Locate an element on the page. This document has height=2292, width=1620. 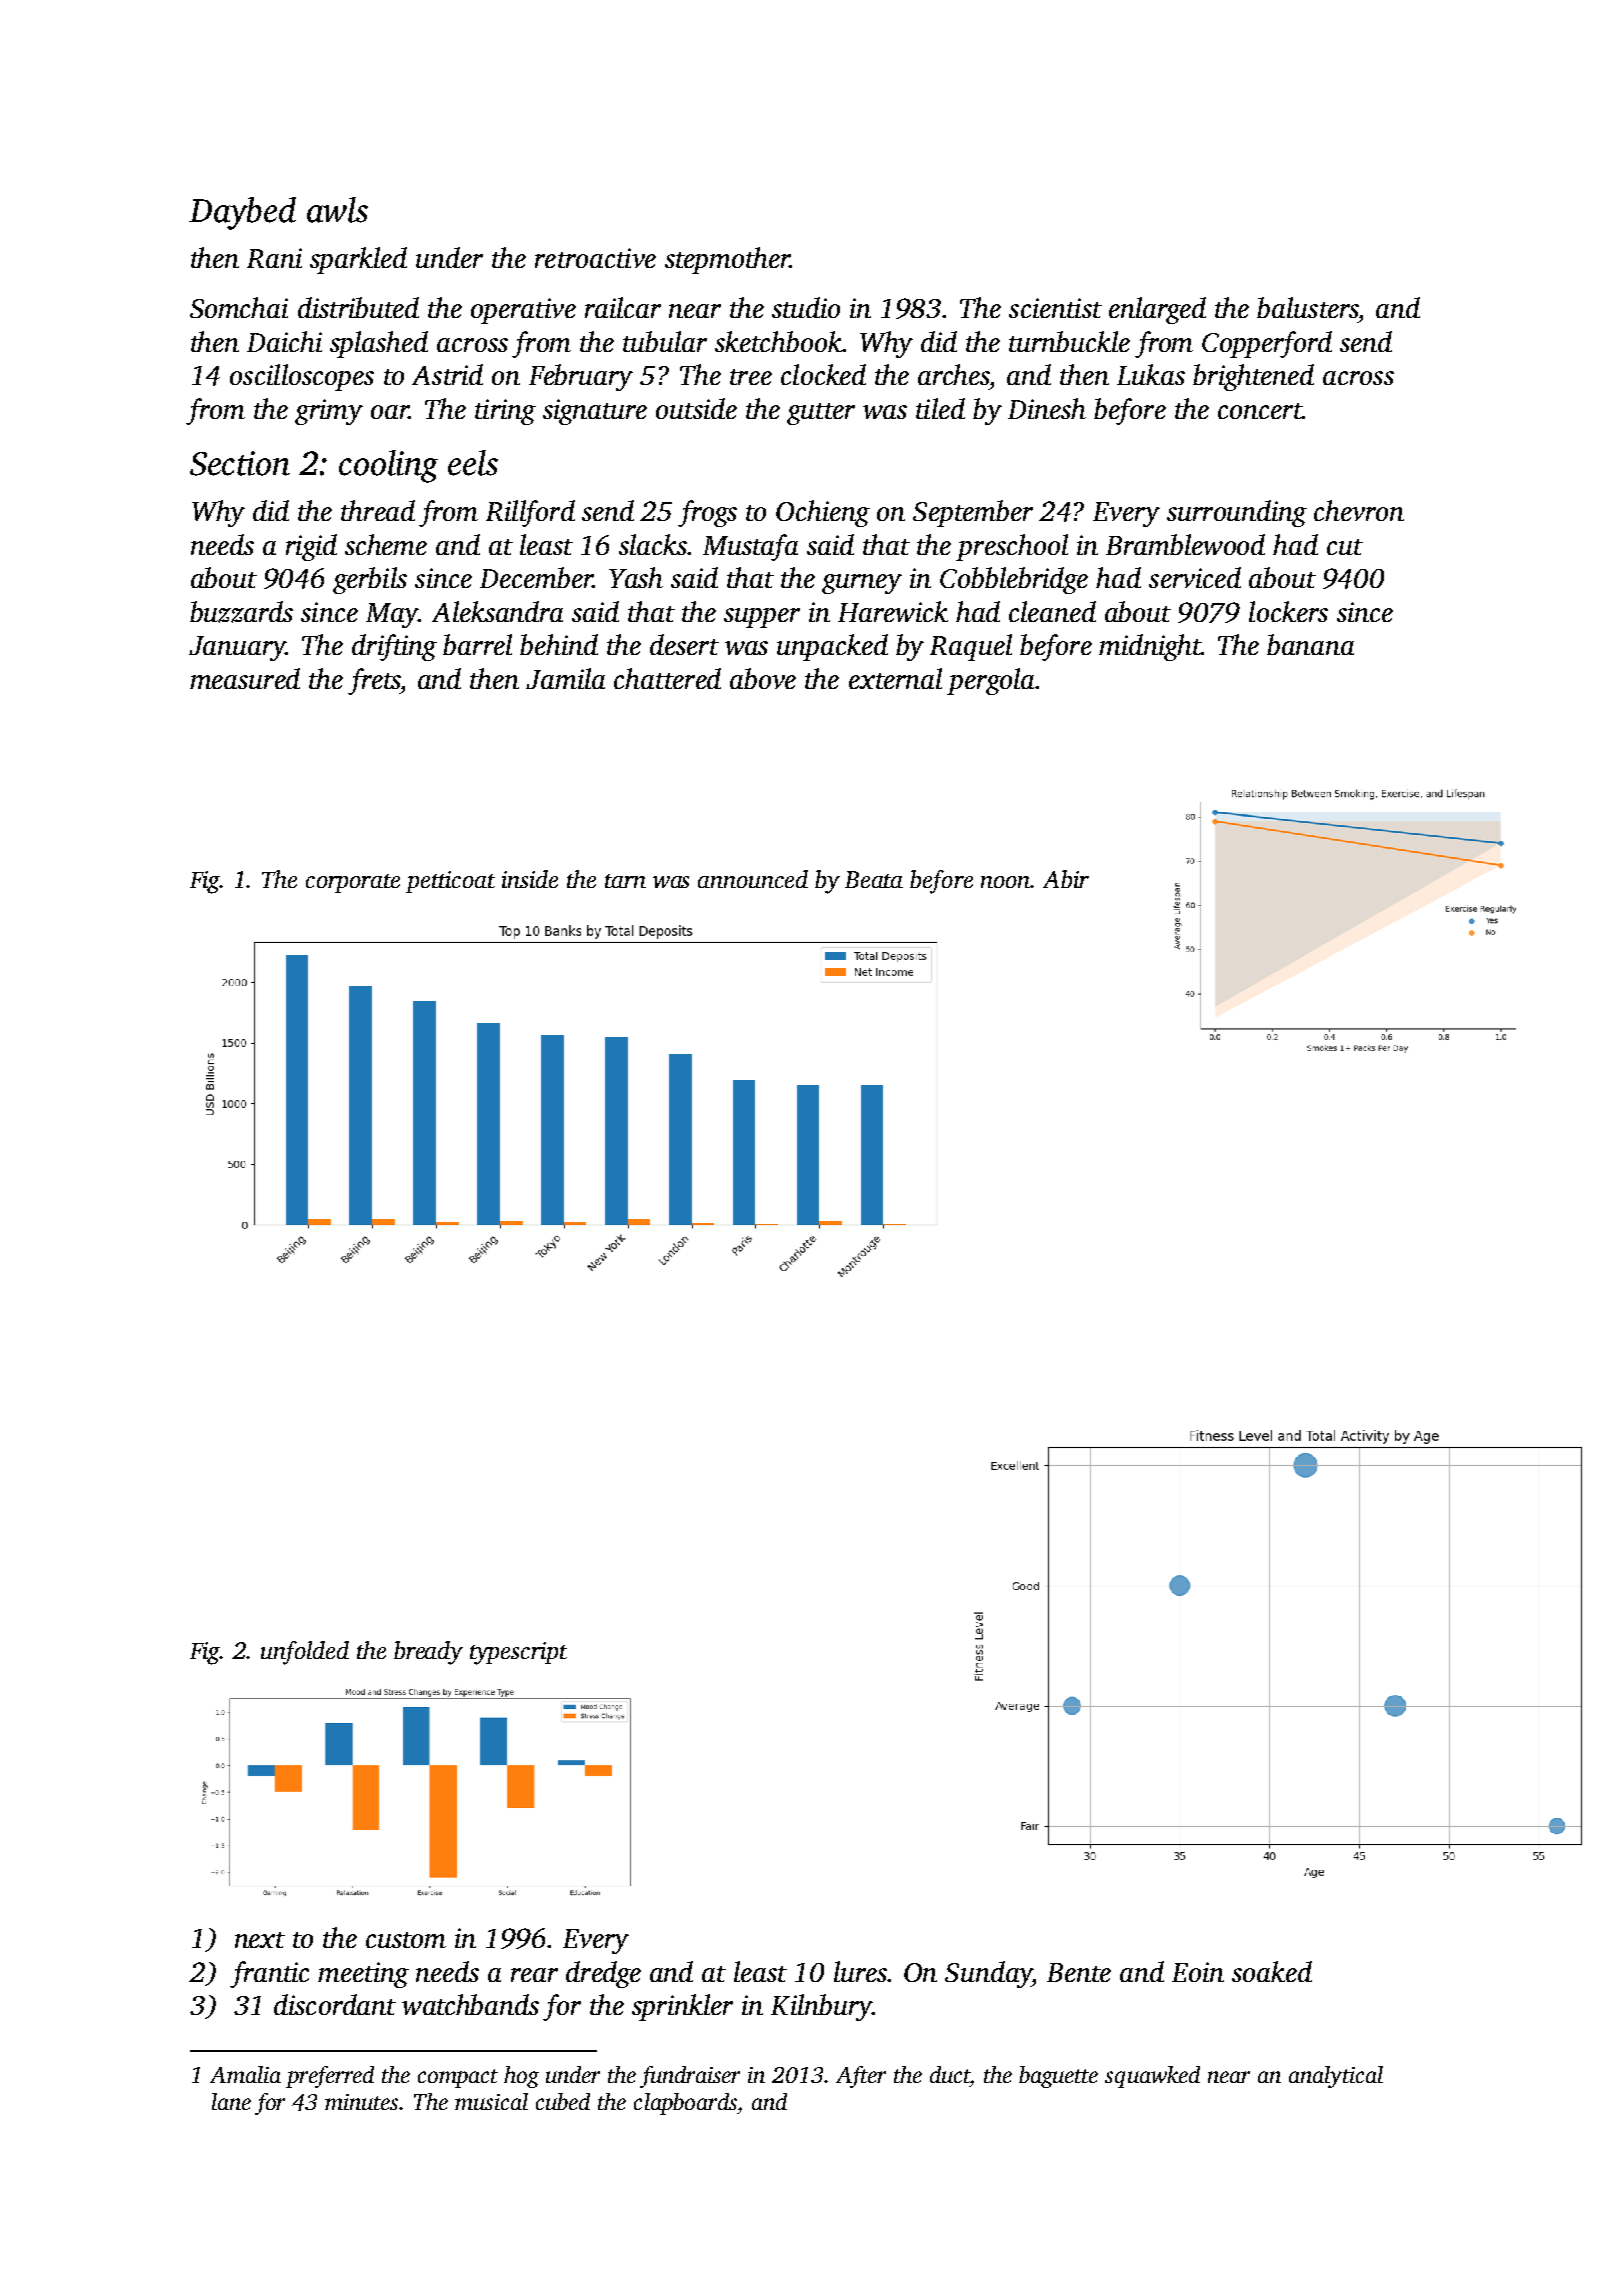
banana is located at coordinates (1310, 644).
